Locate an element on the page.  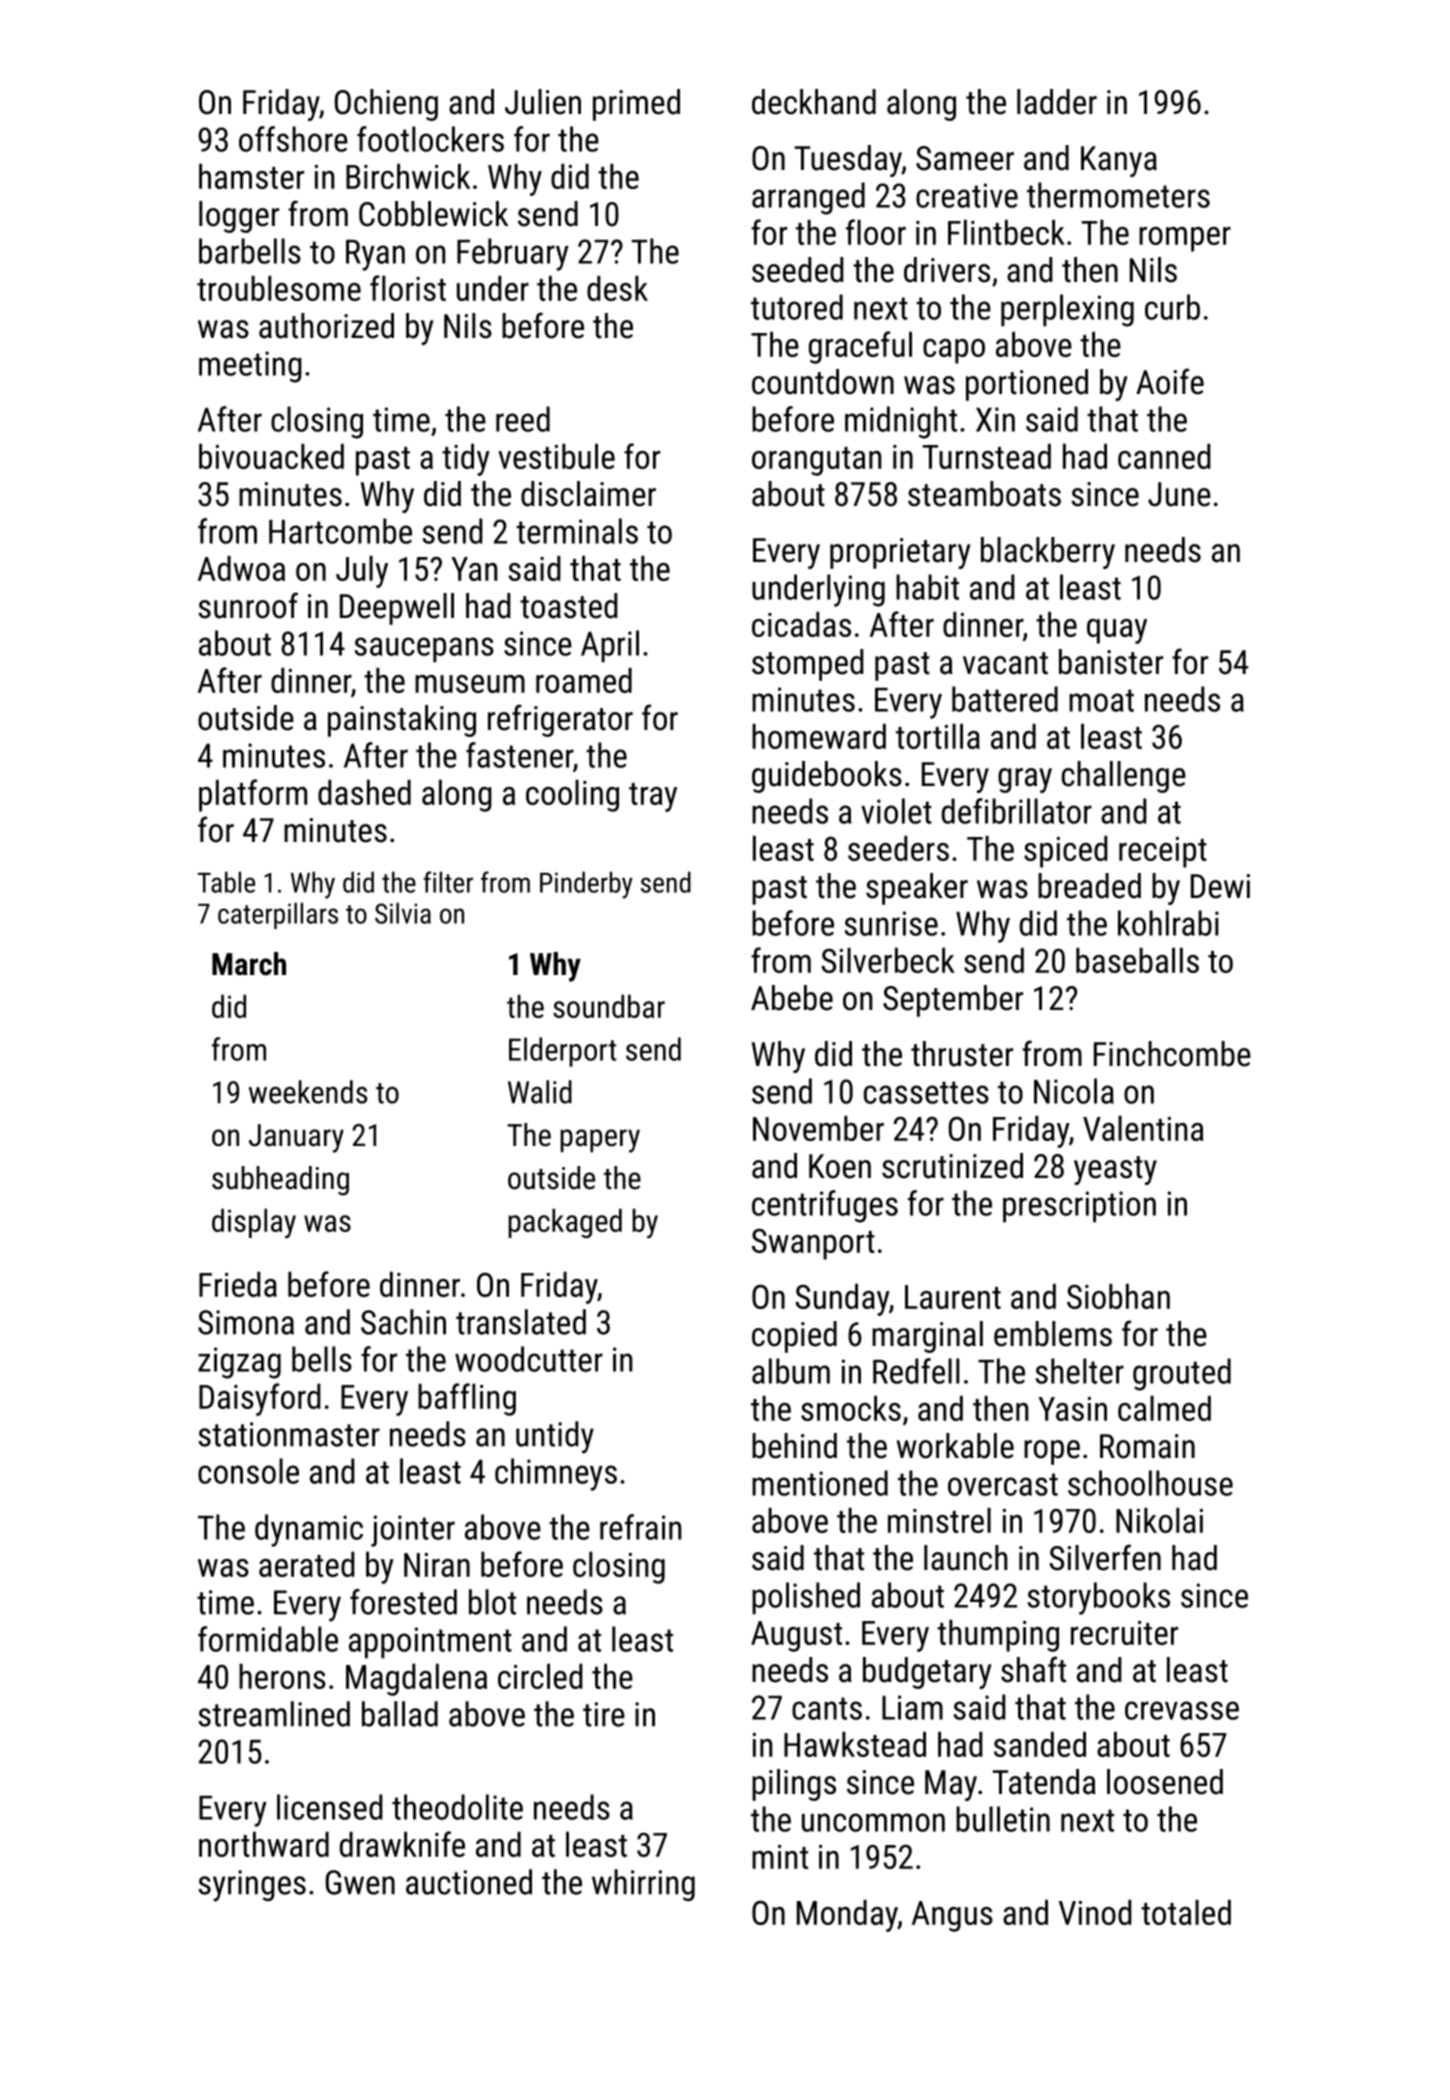
whirring is located at coordinates (643, 1885).
